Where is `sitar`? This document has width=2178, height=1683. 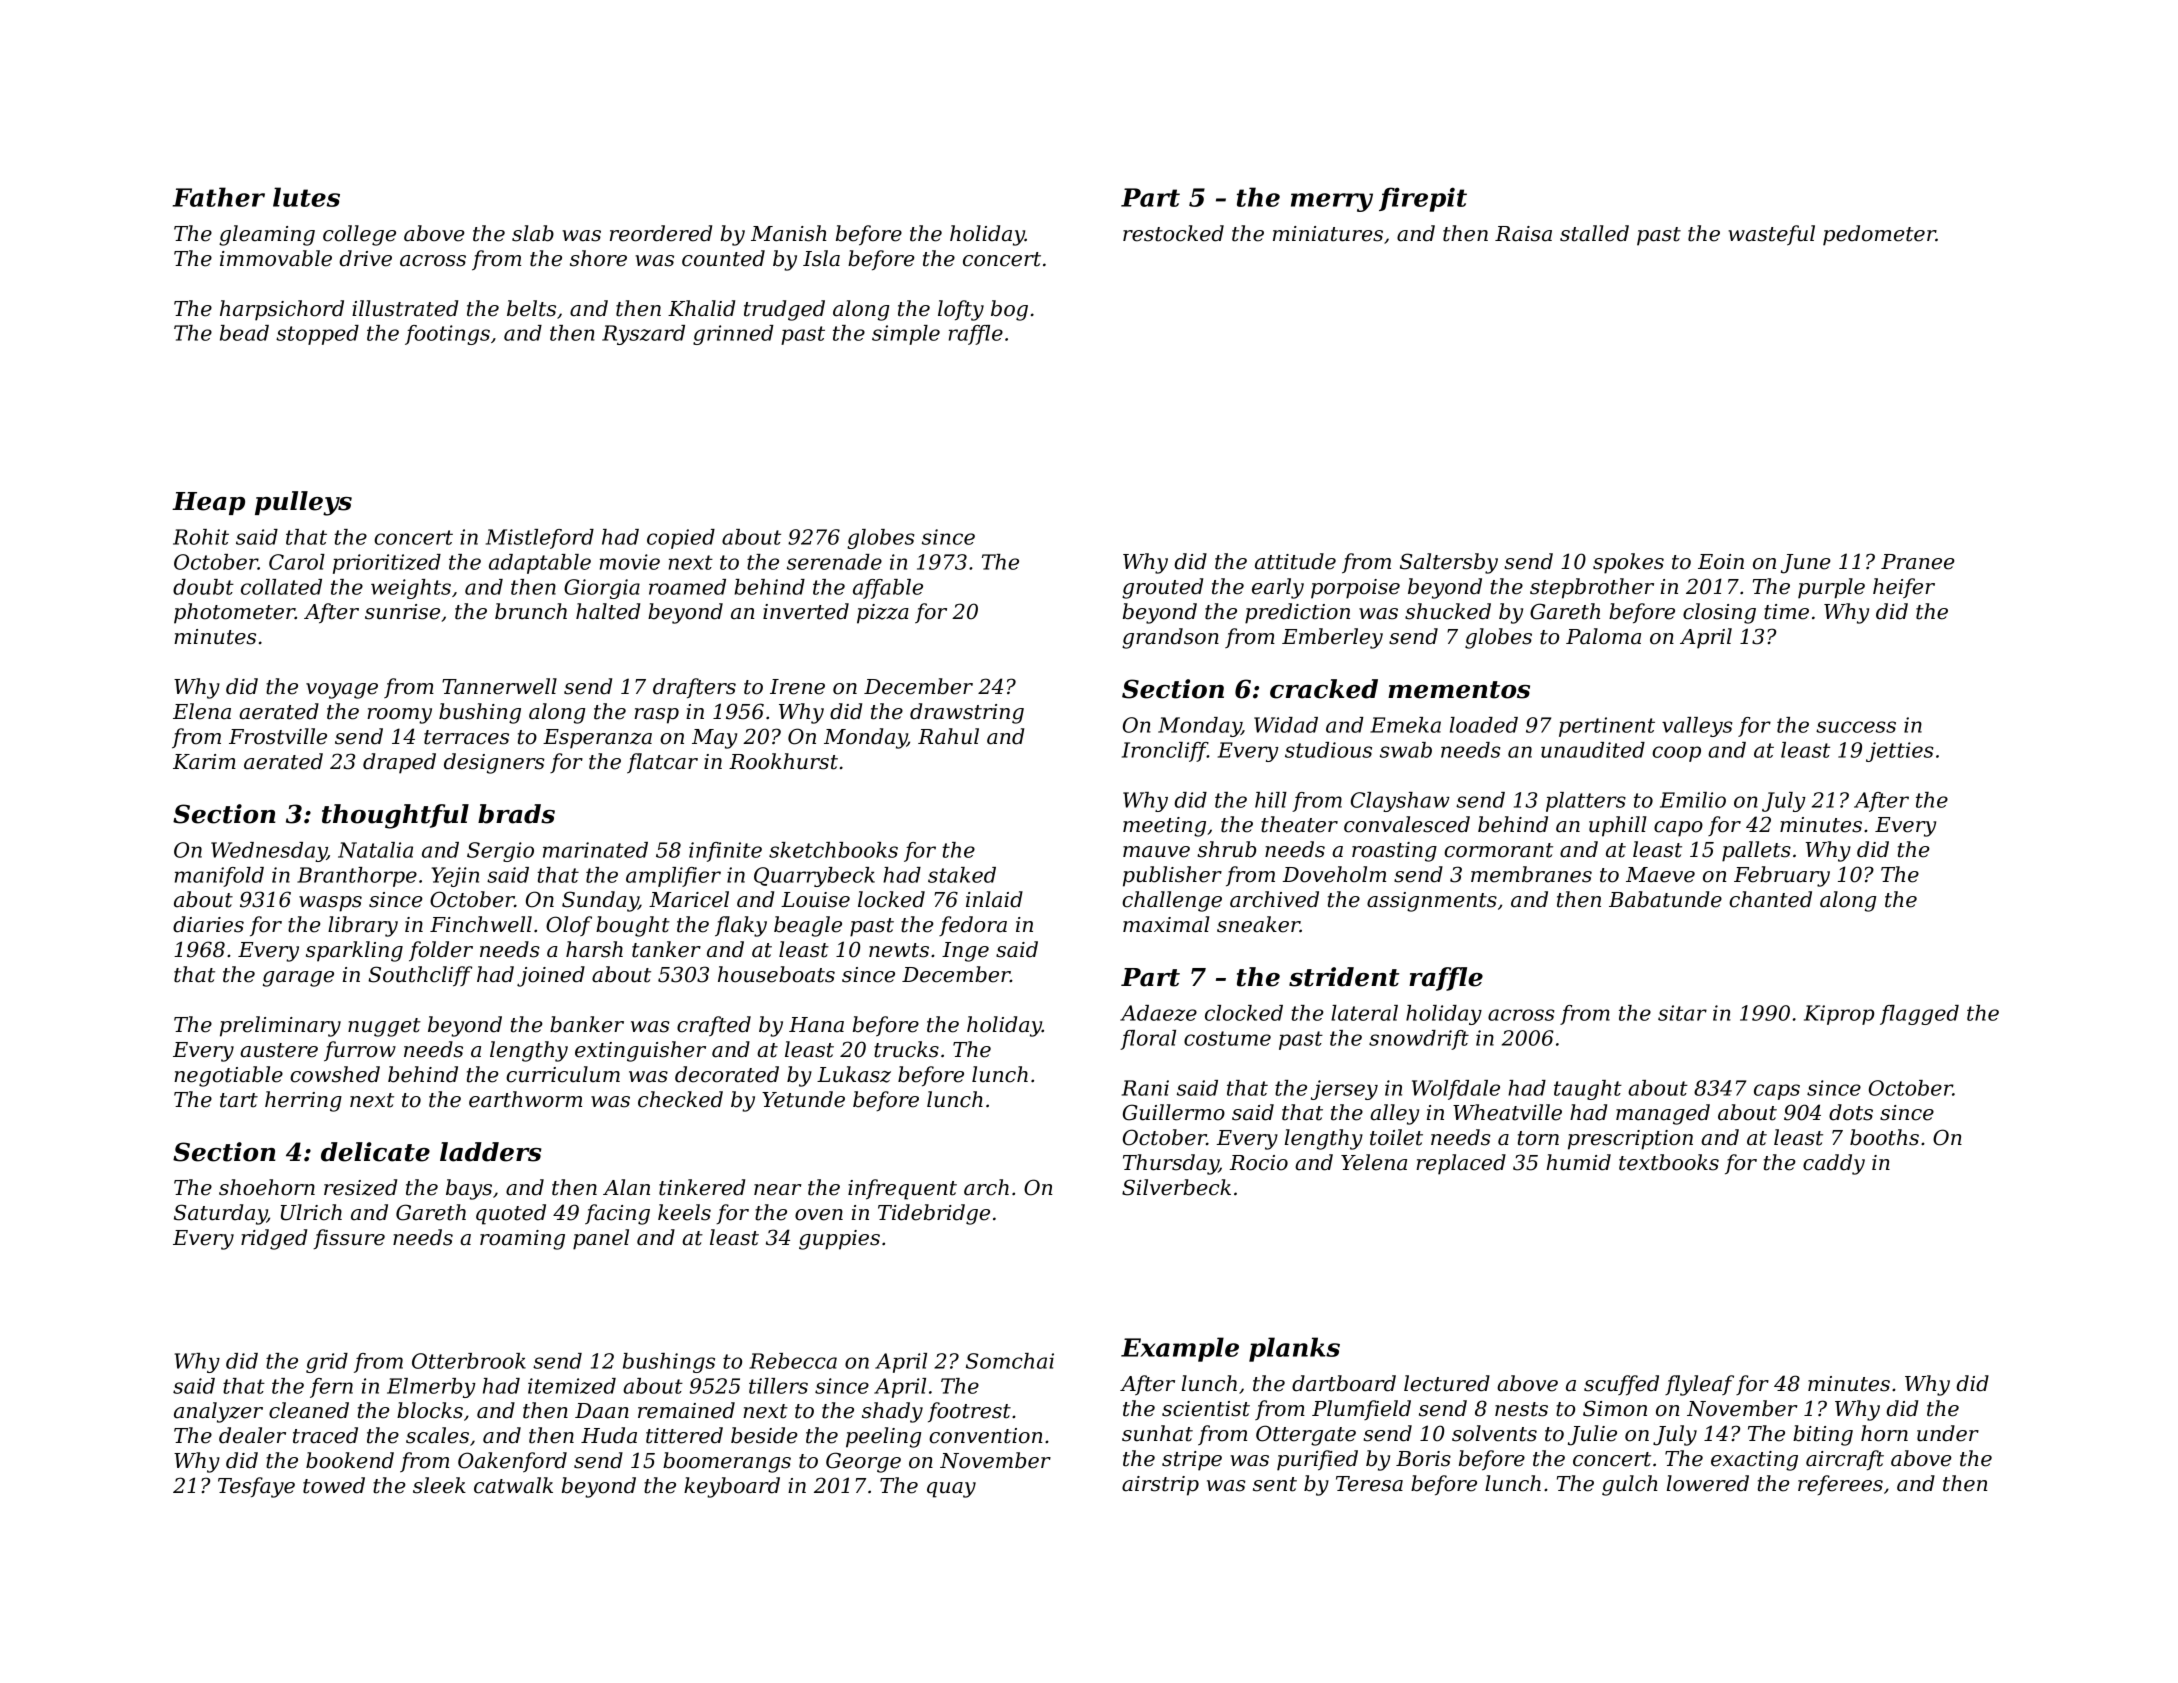
sitar is located at coordinates (1682, 1013).
